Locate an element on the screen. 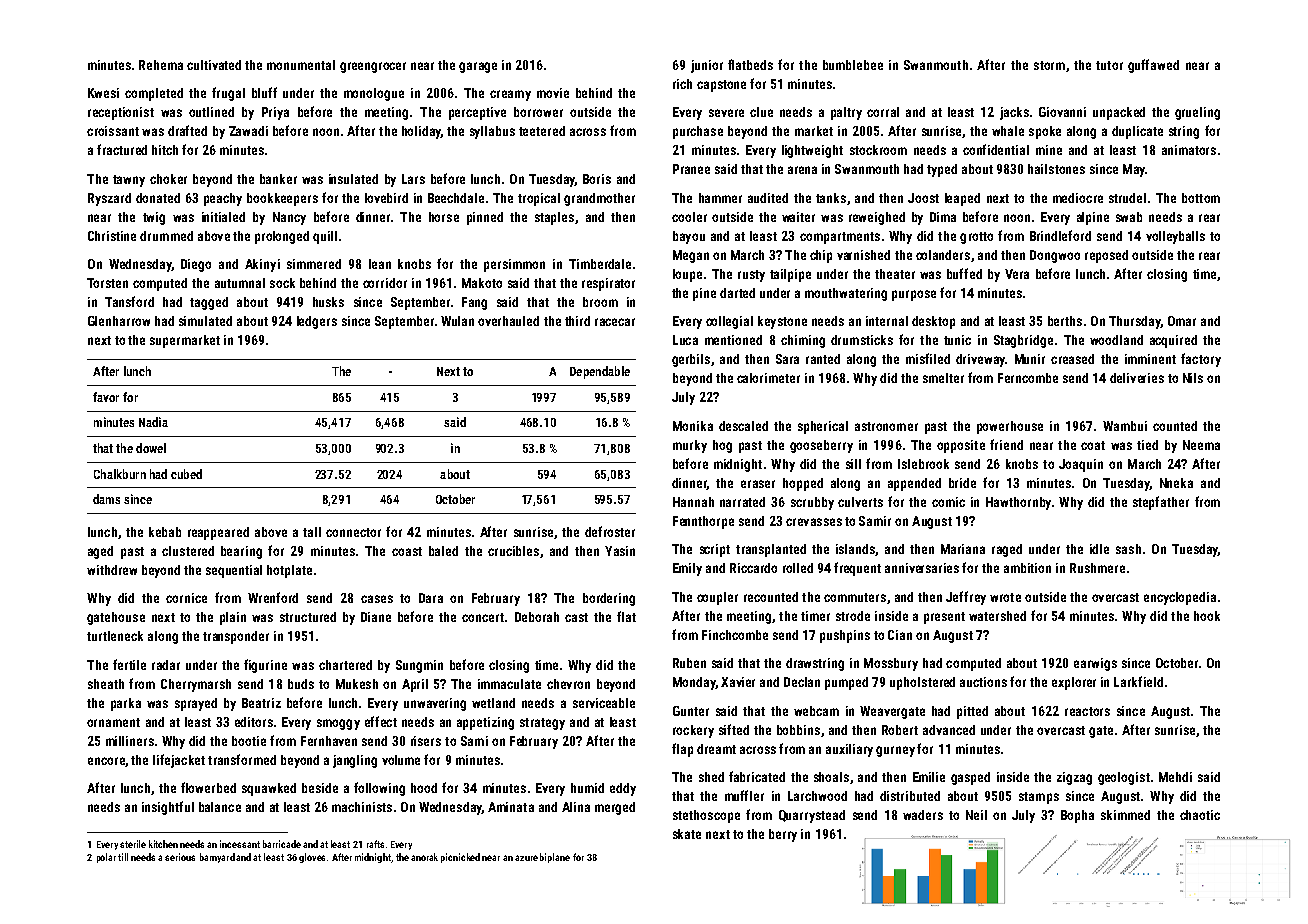 This screenshot has height=924, width=1308. biplane is located at coordinates (555, 858).
